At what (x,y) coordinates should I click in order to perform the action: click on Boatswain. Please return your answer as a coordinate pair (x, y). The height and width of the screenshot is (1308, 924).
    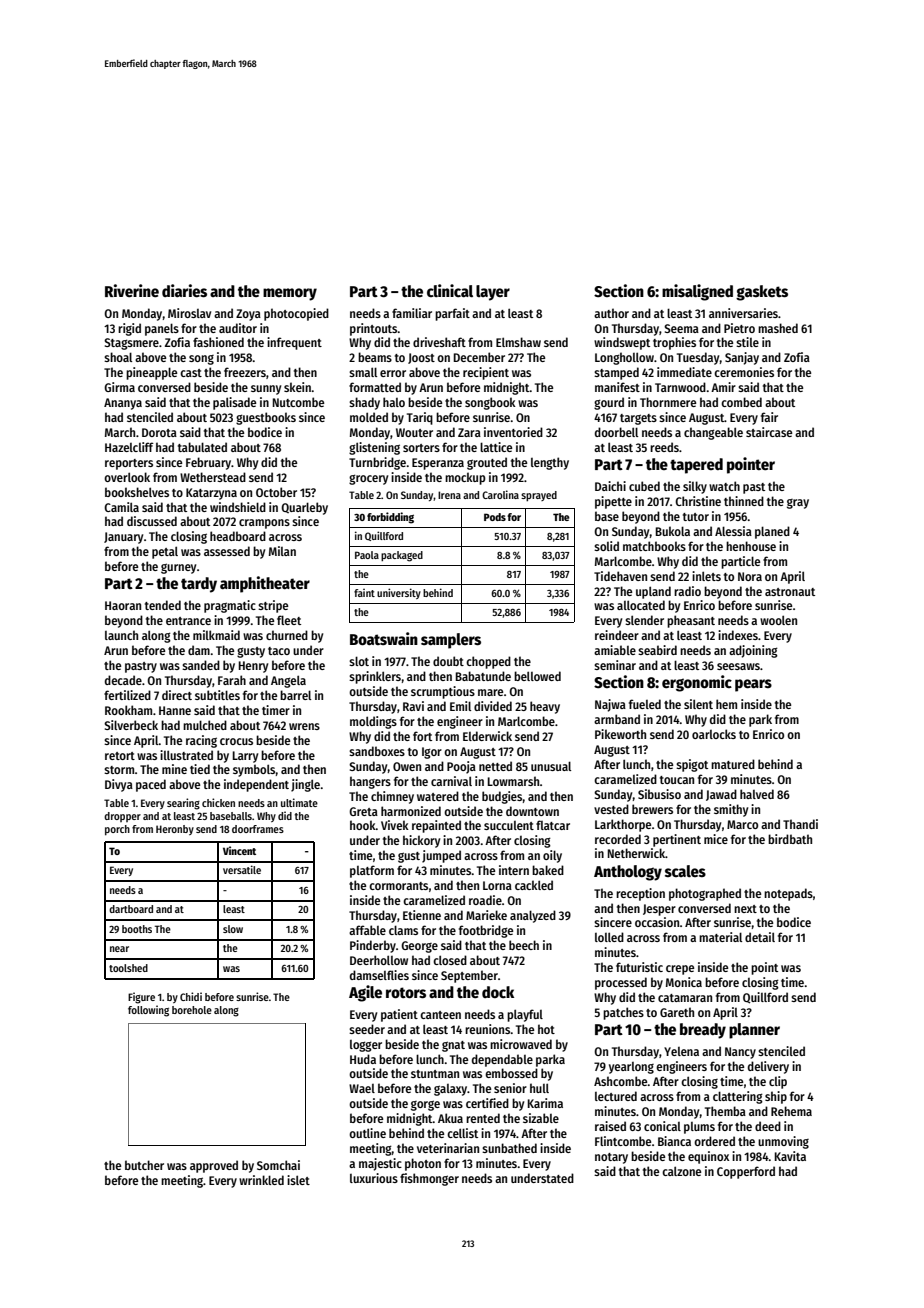
    Looking at the image, I should click on (384, 639).
